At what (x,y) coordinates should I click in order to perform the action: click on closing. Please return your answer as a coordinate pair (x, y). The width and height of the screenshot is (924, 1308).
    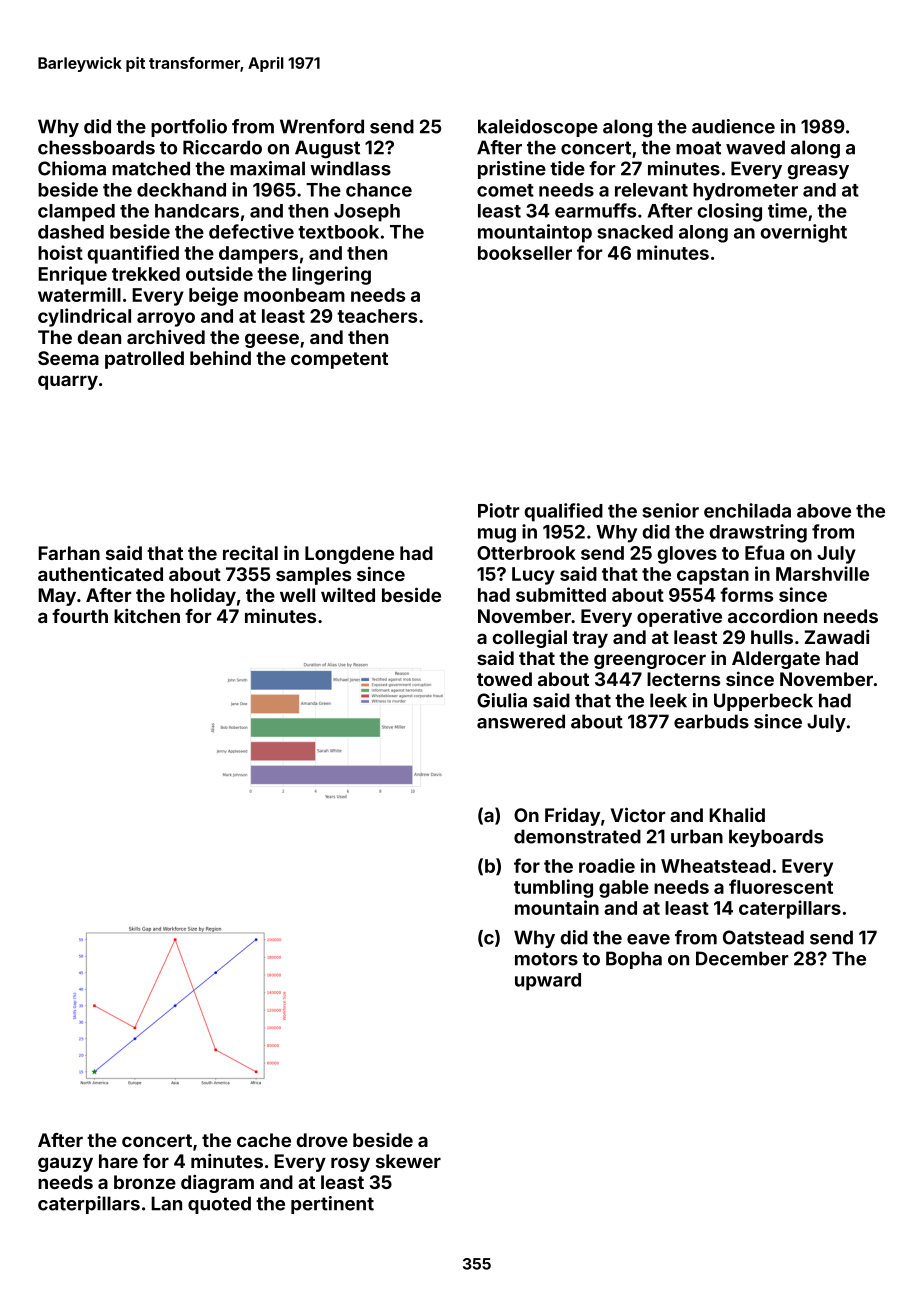
    Looking at the image, I should click on (729, 212).
